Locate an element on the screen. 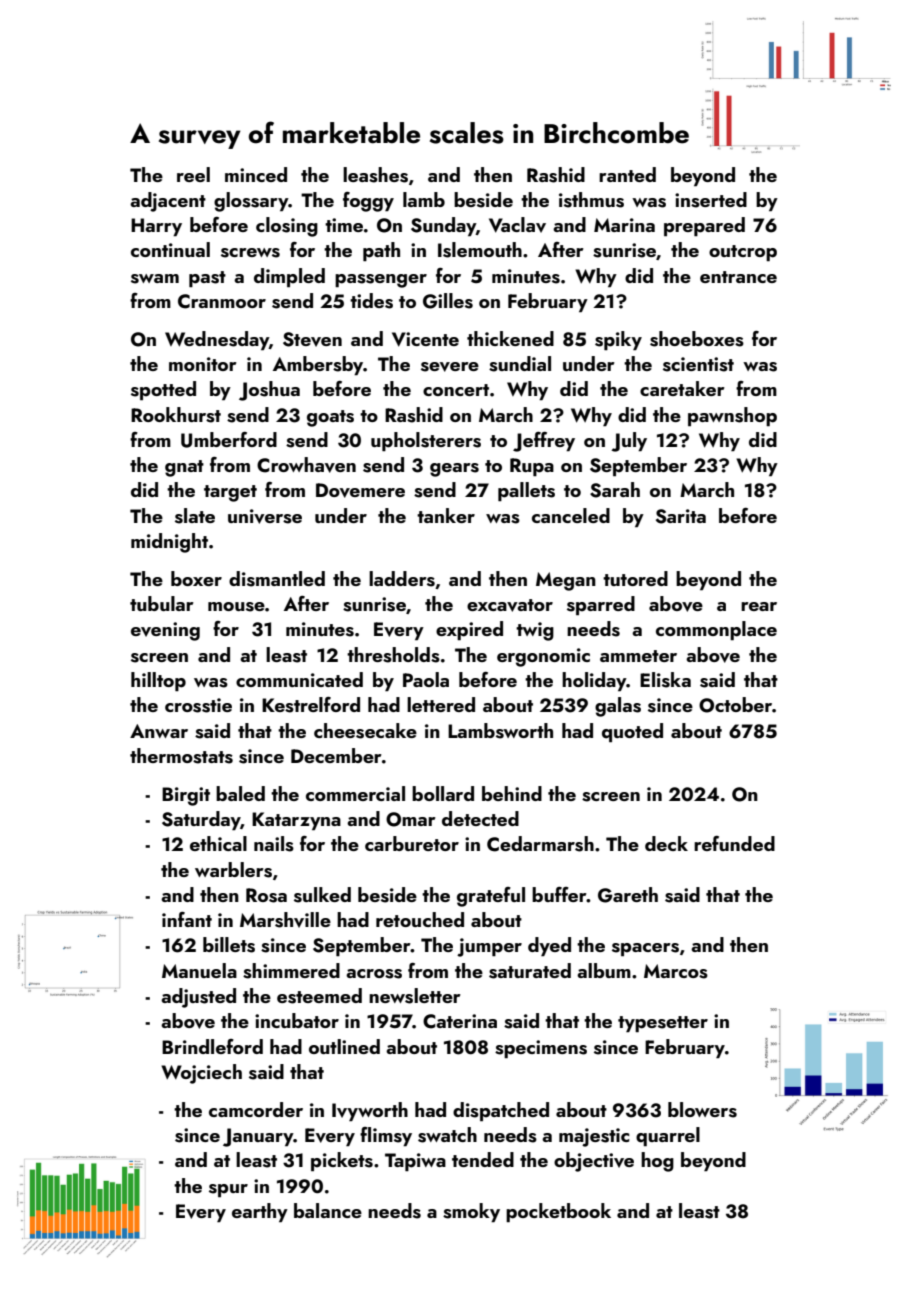  earthy is located at coordinates (260, 1212).
